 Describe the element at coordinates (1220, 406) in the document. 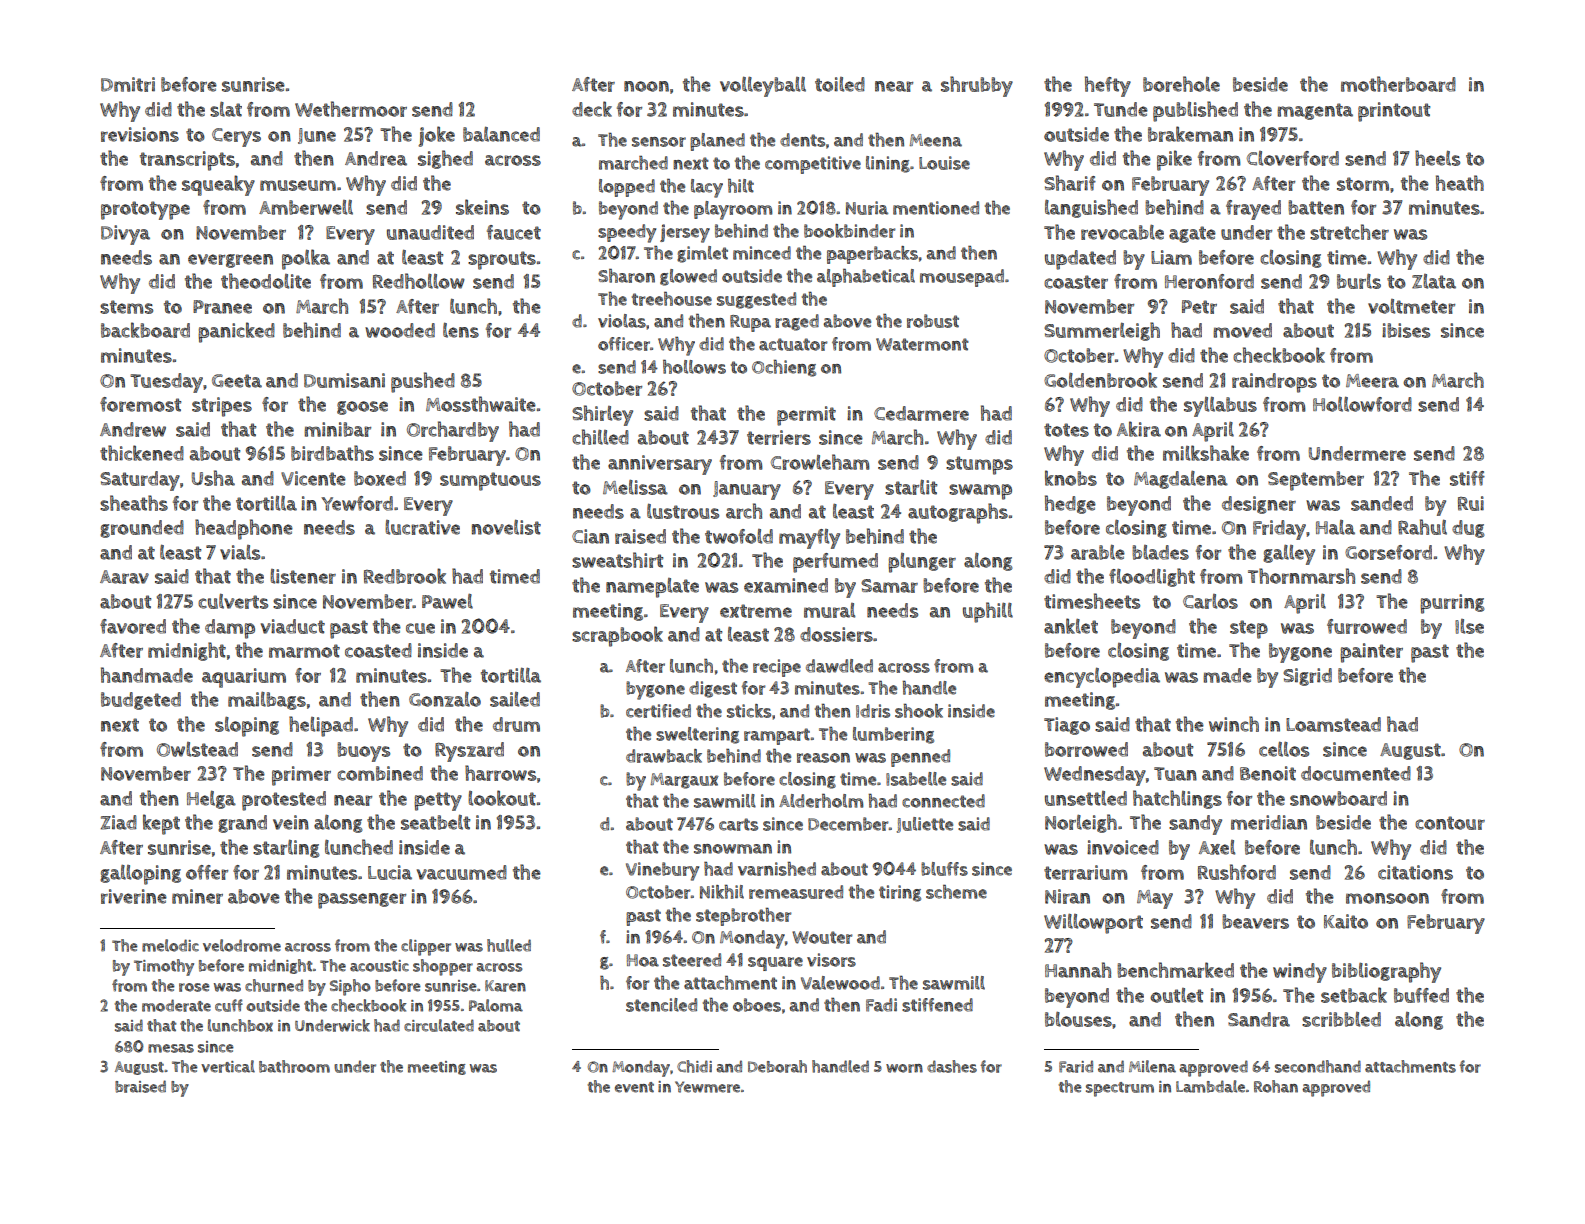

I see `syllabus` at that location.
